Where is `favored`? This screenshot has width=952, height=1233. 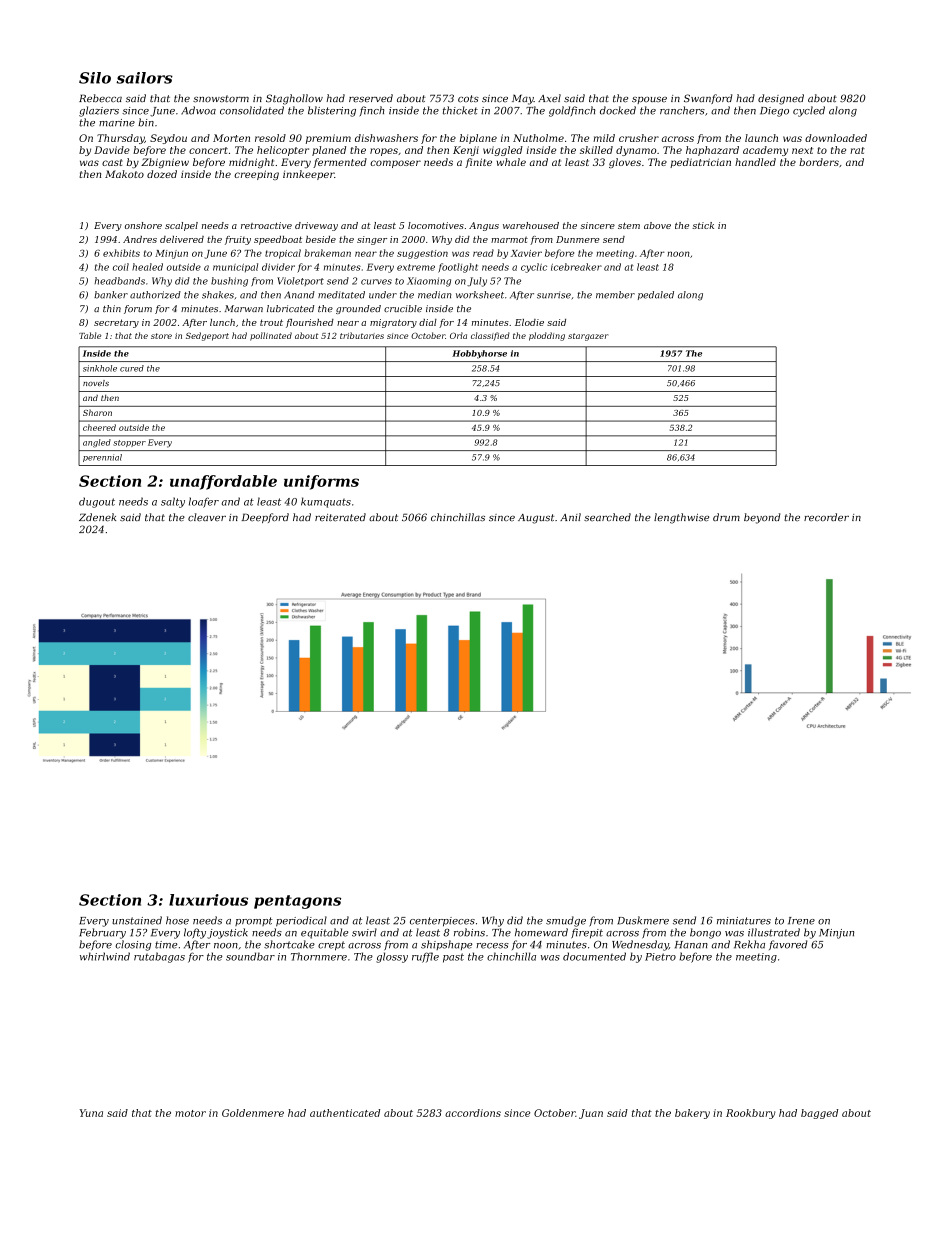 favored is located at coordinates (788, 945).
